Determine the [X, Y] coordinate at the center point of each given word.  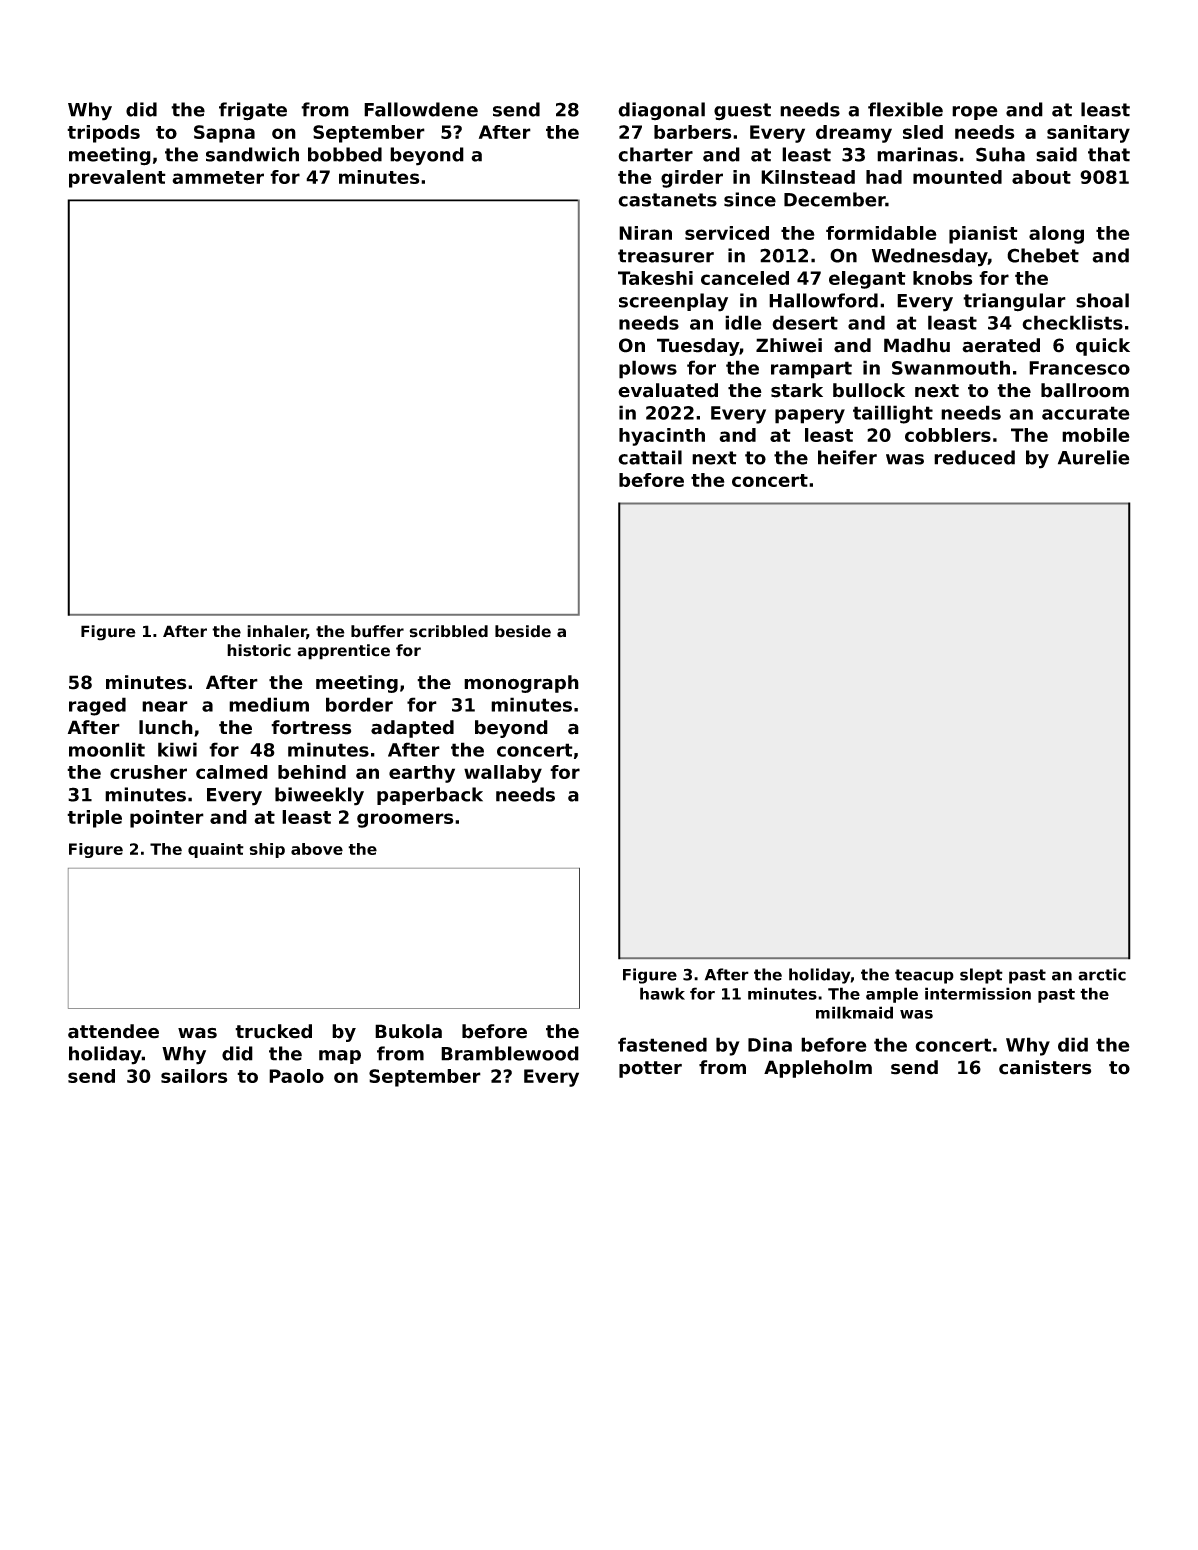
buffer [377, 631]
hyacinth [662, 437]
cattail [650, 457]
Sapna [224, 134]
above [317, 849]
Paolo [296, 1076]
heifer [847, 457]
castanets [667, 200]
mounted [957, 177]
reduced [974, 457]
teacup [924, 976]
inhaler [277, 632]
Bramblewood [510, 1053]
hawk [662, 993]
